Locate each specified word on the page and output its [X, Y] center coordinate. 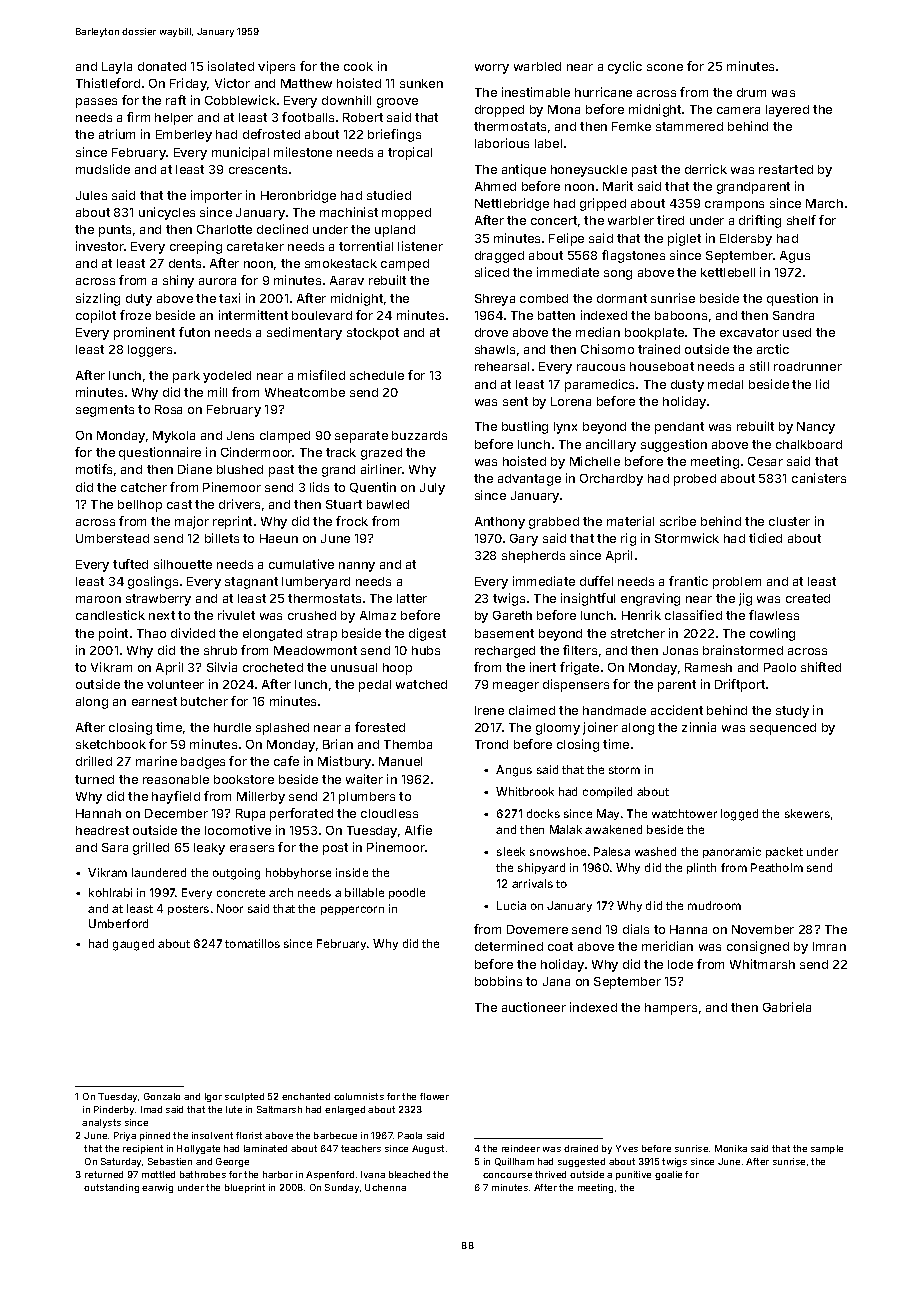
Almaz [378, 615]
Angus [514, 771]
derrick [706, 169]
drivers [239, 504]
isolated [231, 66]
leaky [209, 849]
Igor [213, 1097]
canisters [819, 478]
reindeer [521, 1148]
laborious [502, 143]
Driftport [740, 685]
